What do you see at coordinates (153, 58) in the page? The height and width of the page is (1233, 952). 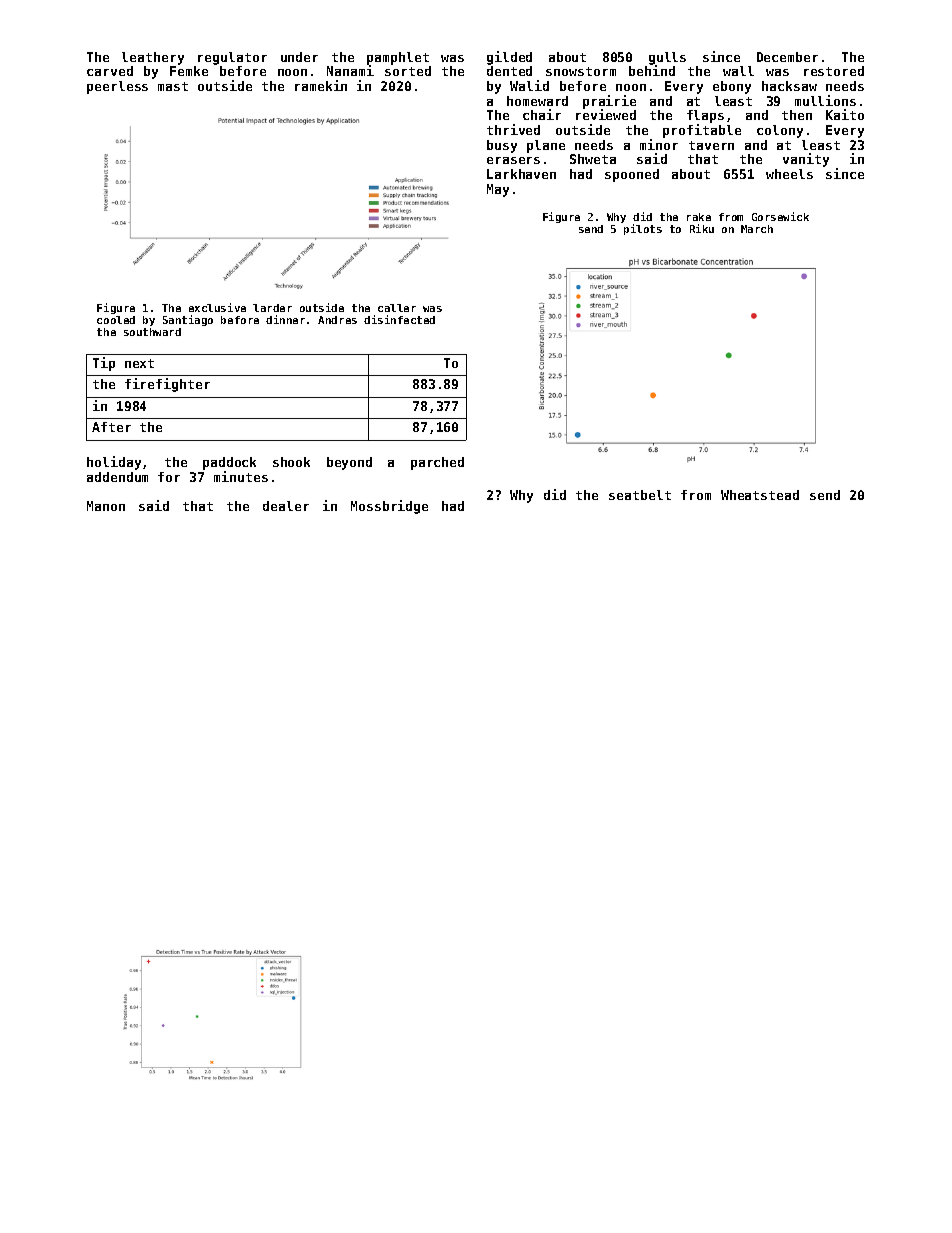 I see `leathery` at bounding box center [153, 58].
